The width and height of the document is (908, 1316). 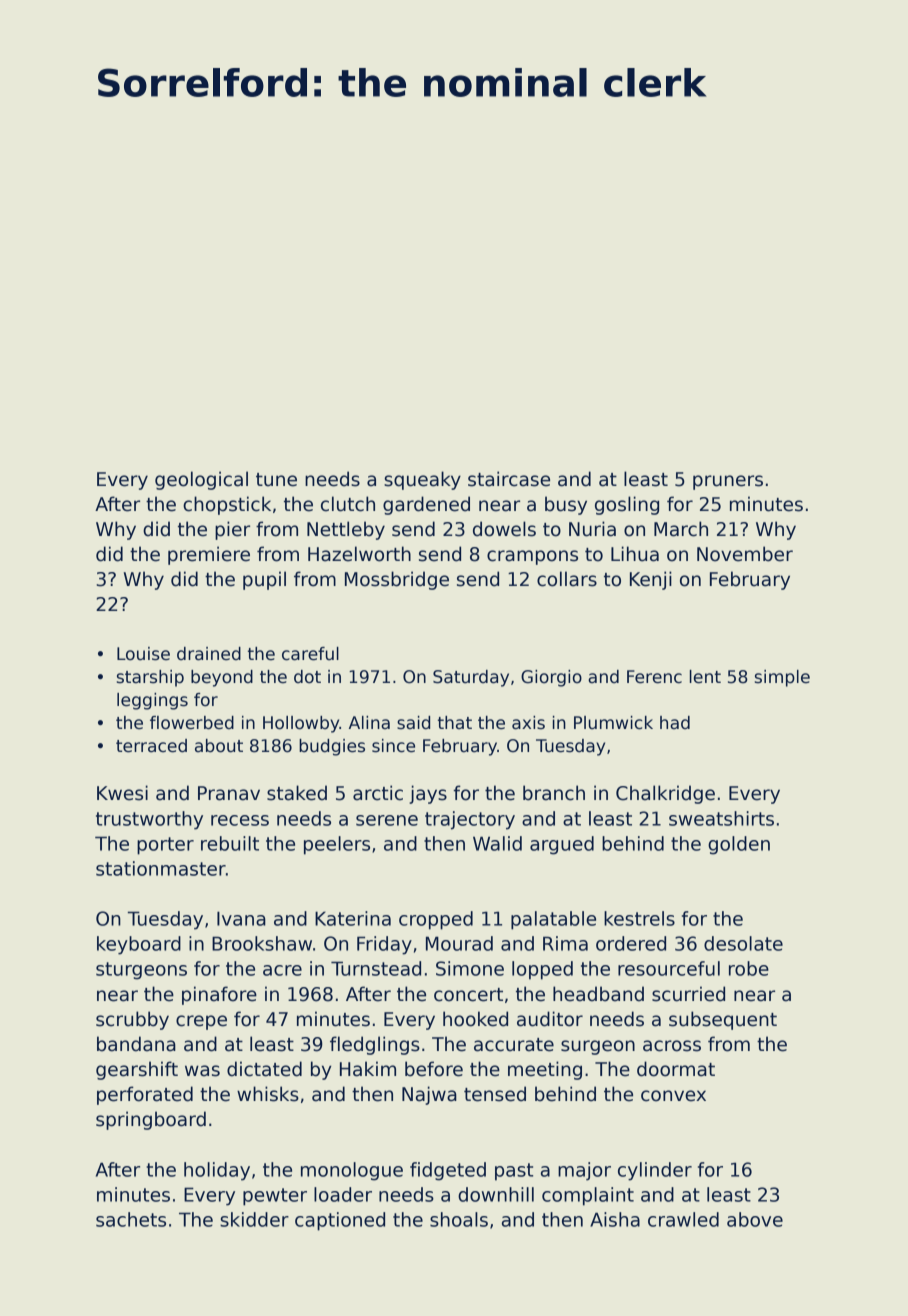 I want to click on keyboard, so click(x=139, y=945).
